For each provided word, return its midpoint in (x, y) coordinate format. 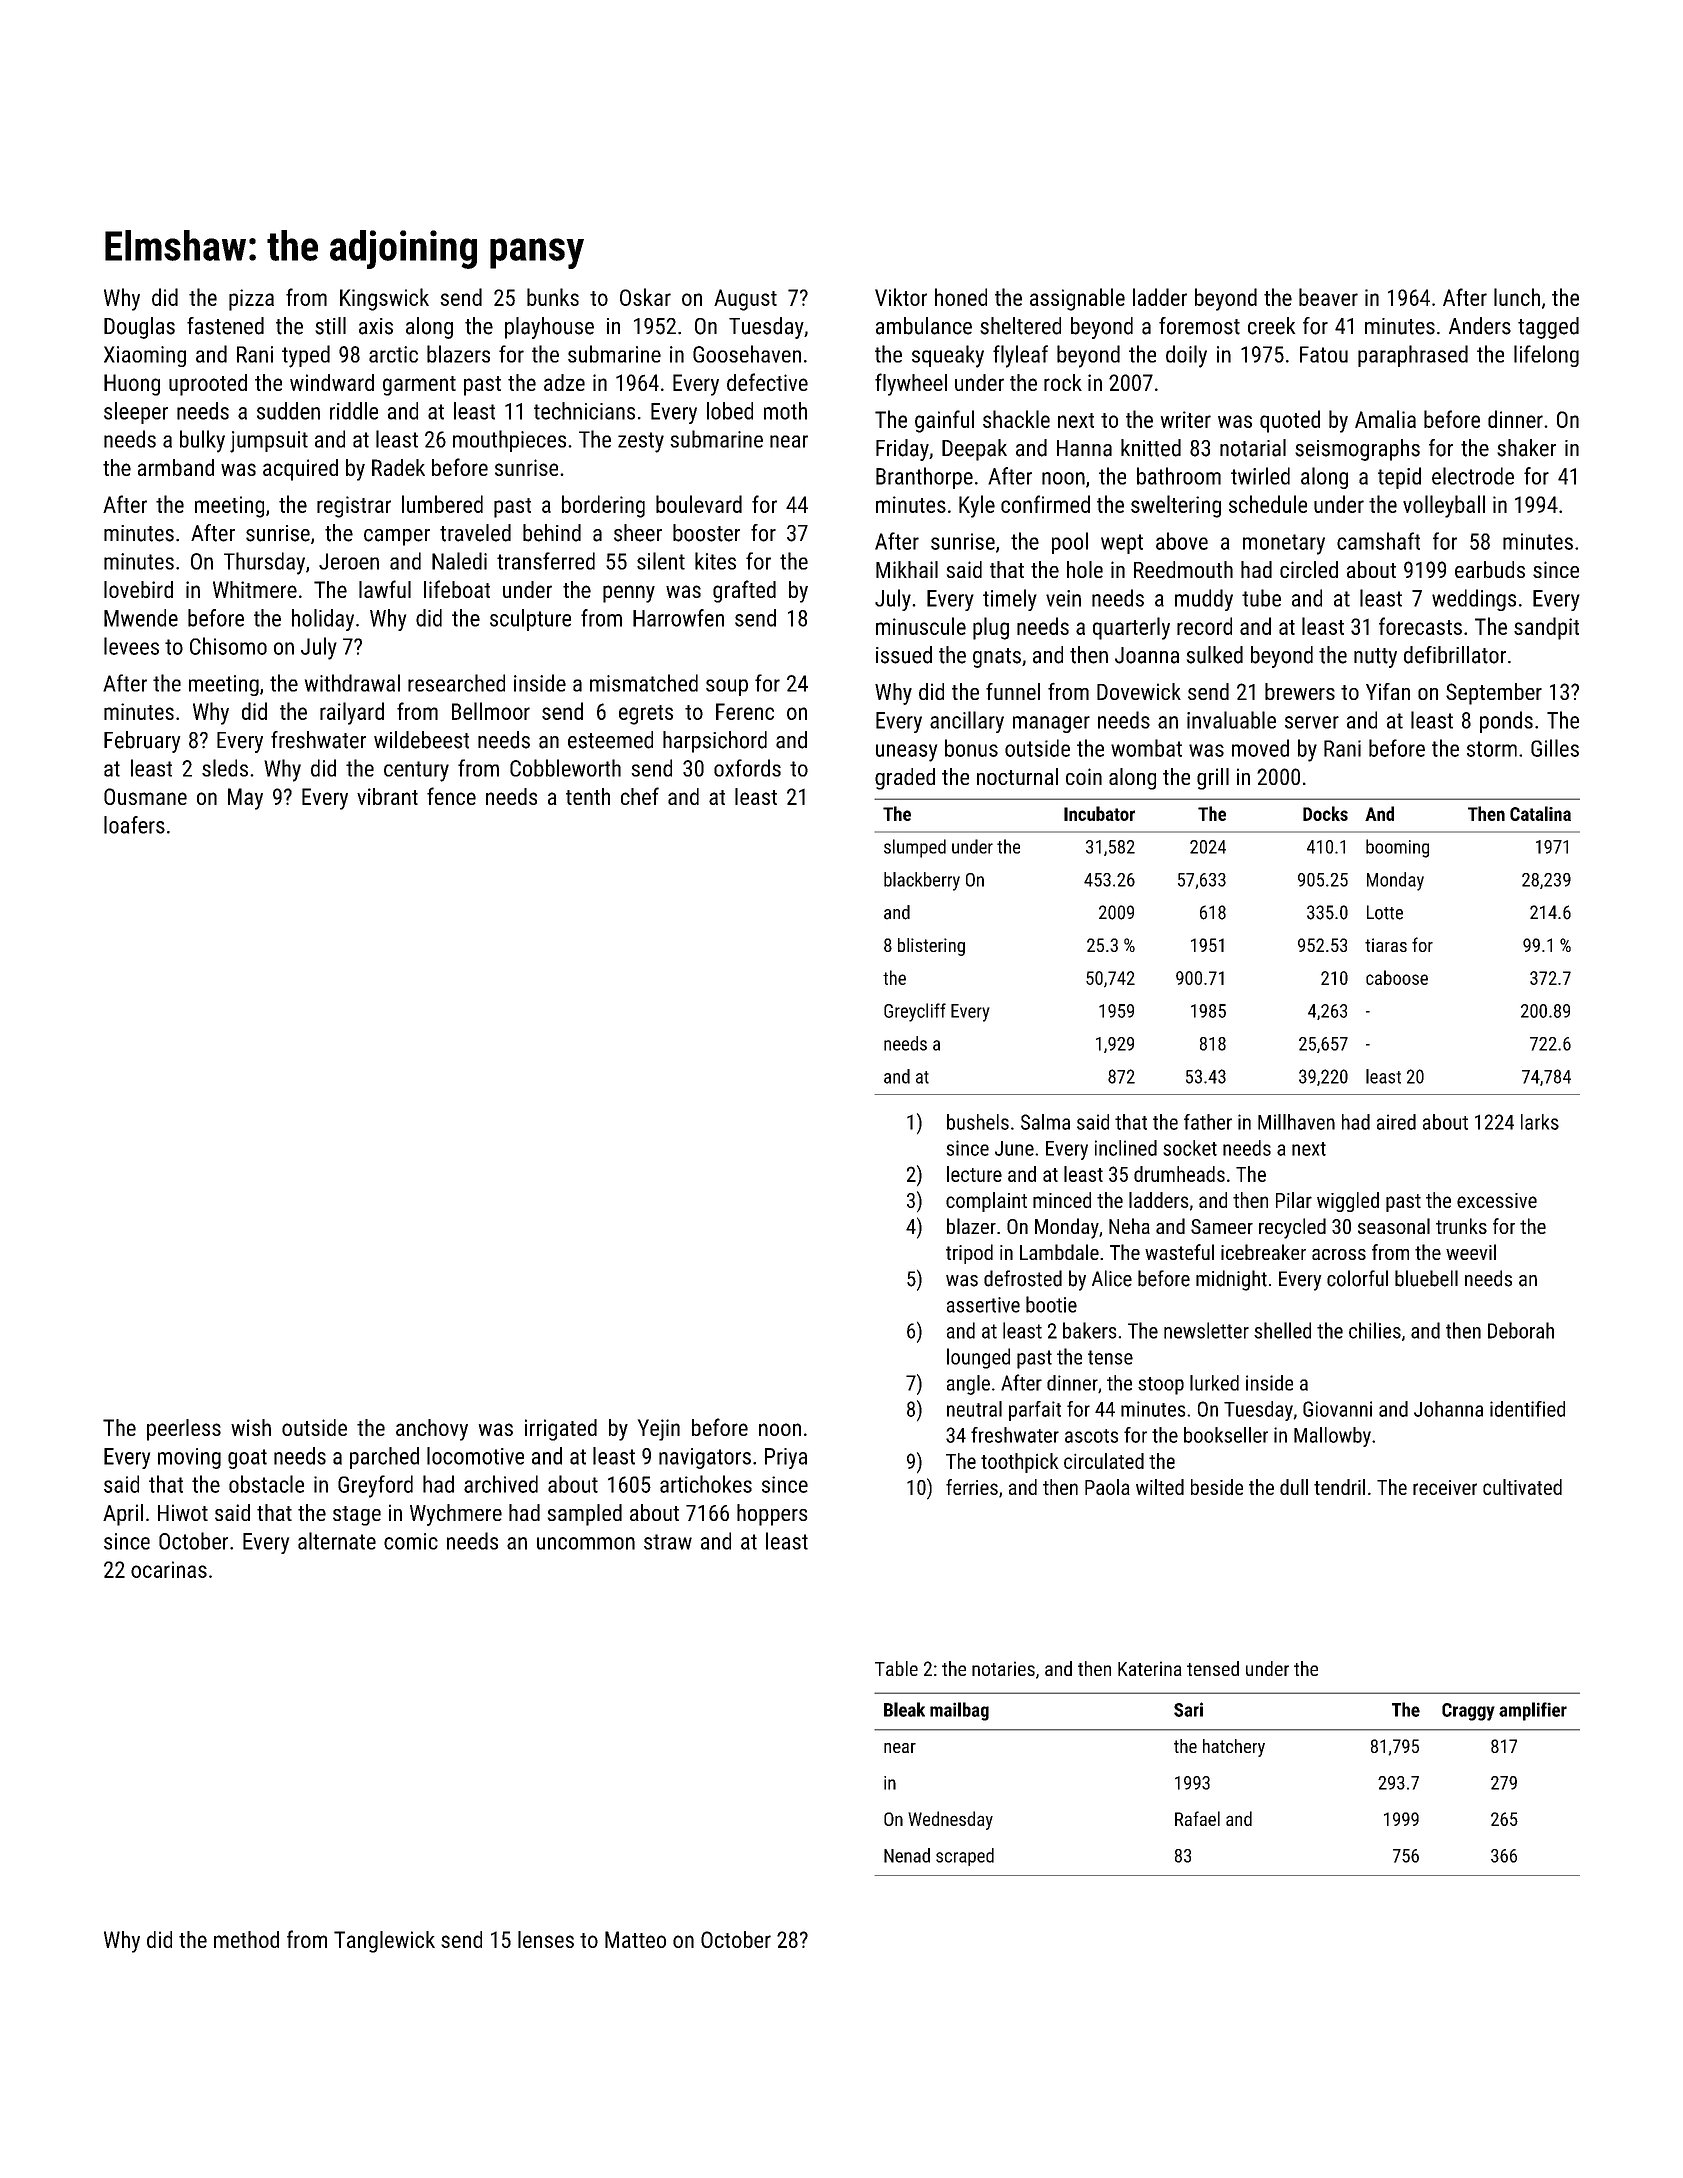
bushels (978, 1122)
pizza (251, 300)
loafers (134, 825)
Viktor (901, 297)
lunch (1517, 297)
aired (1396, 1122)
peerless (184, 1430)
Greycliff (915, 1012)
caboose (1397, 977)
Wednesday (950, 1820)
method (246, 1939)
